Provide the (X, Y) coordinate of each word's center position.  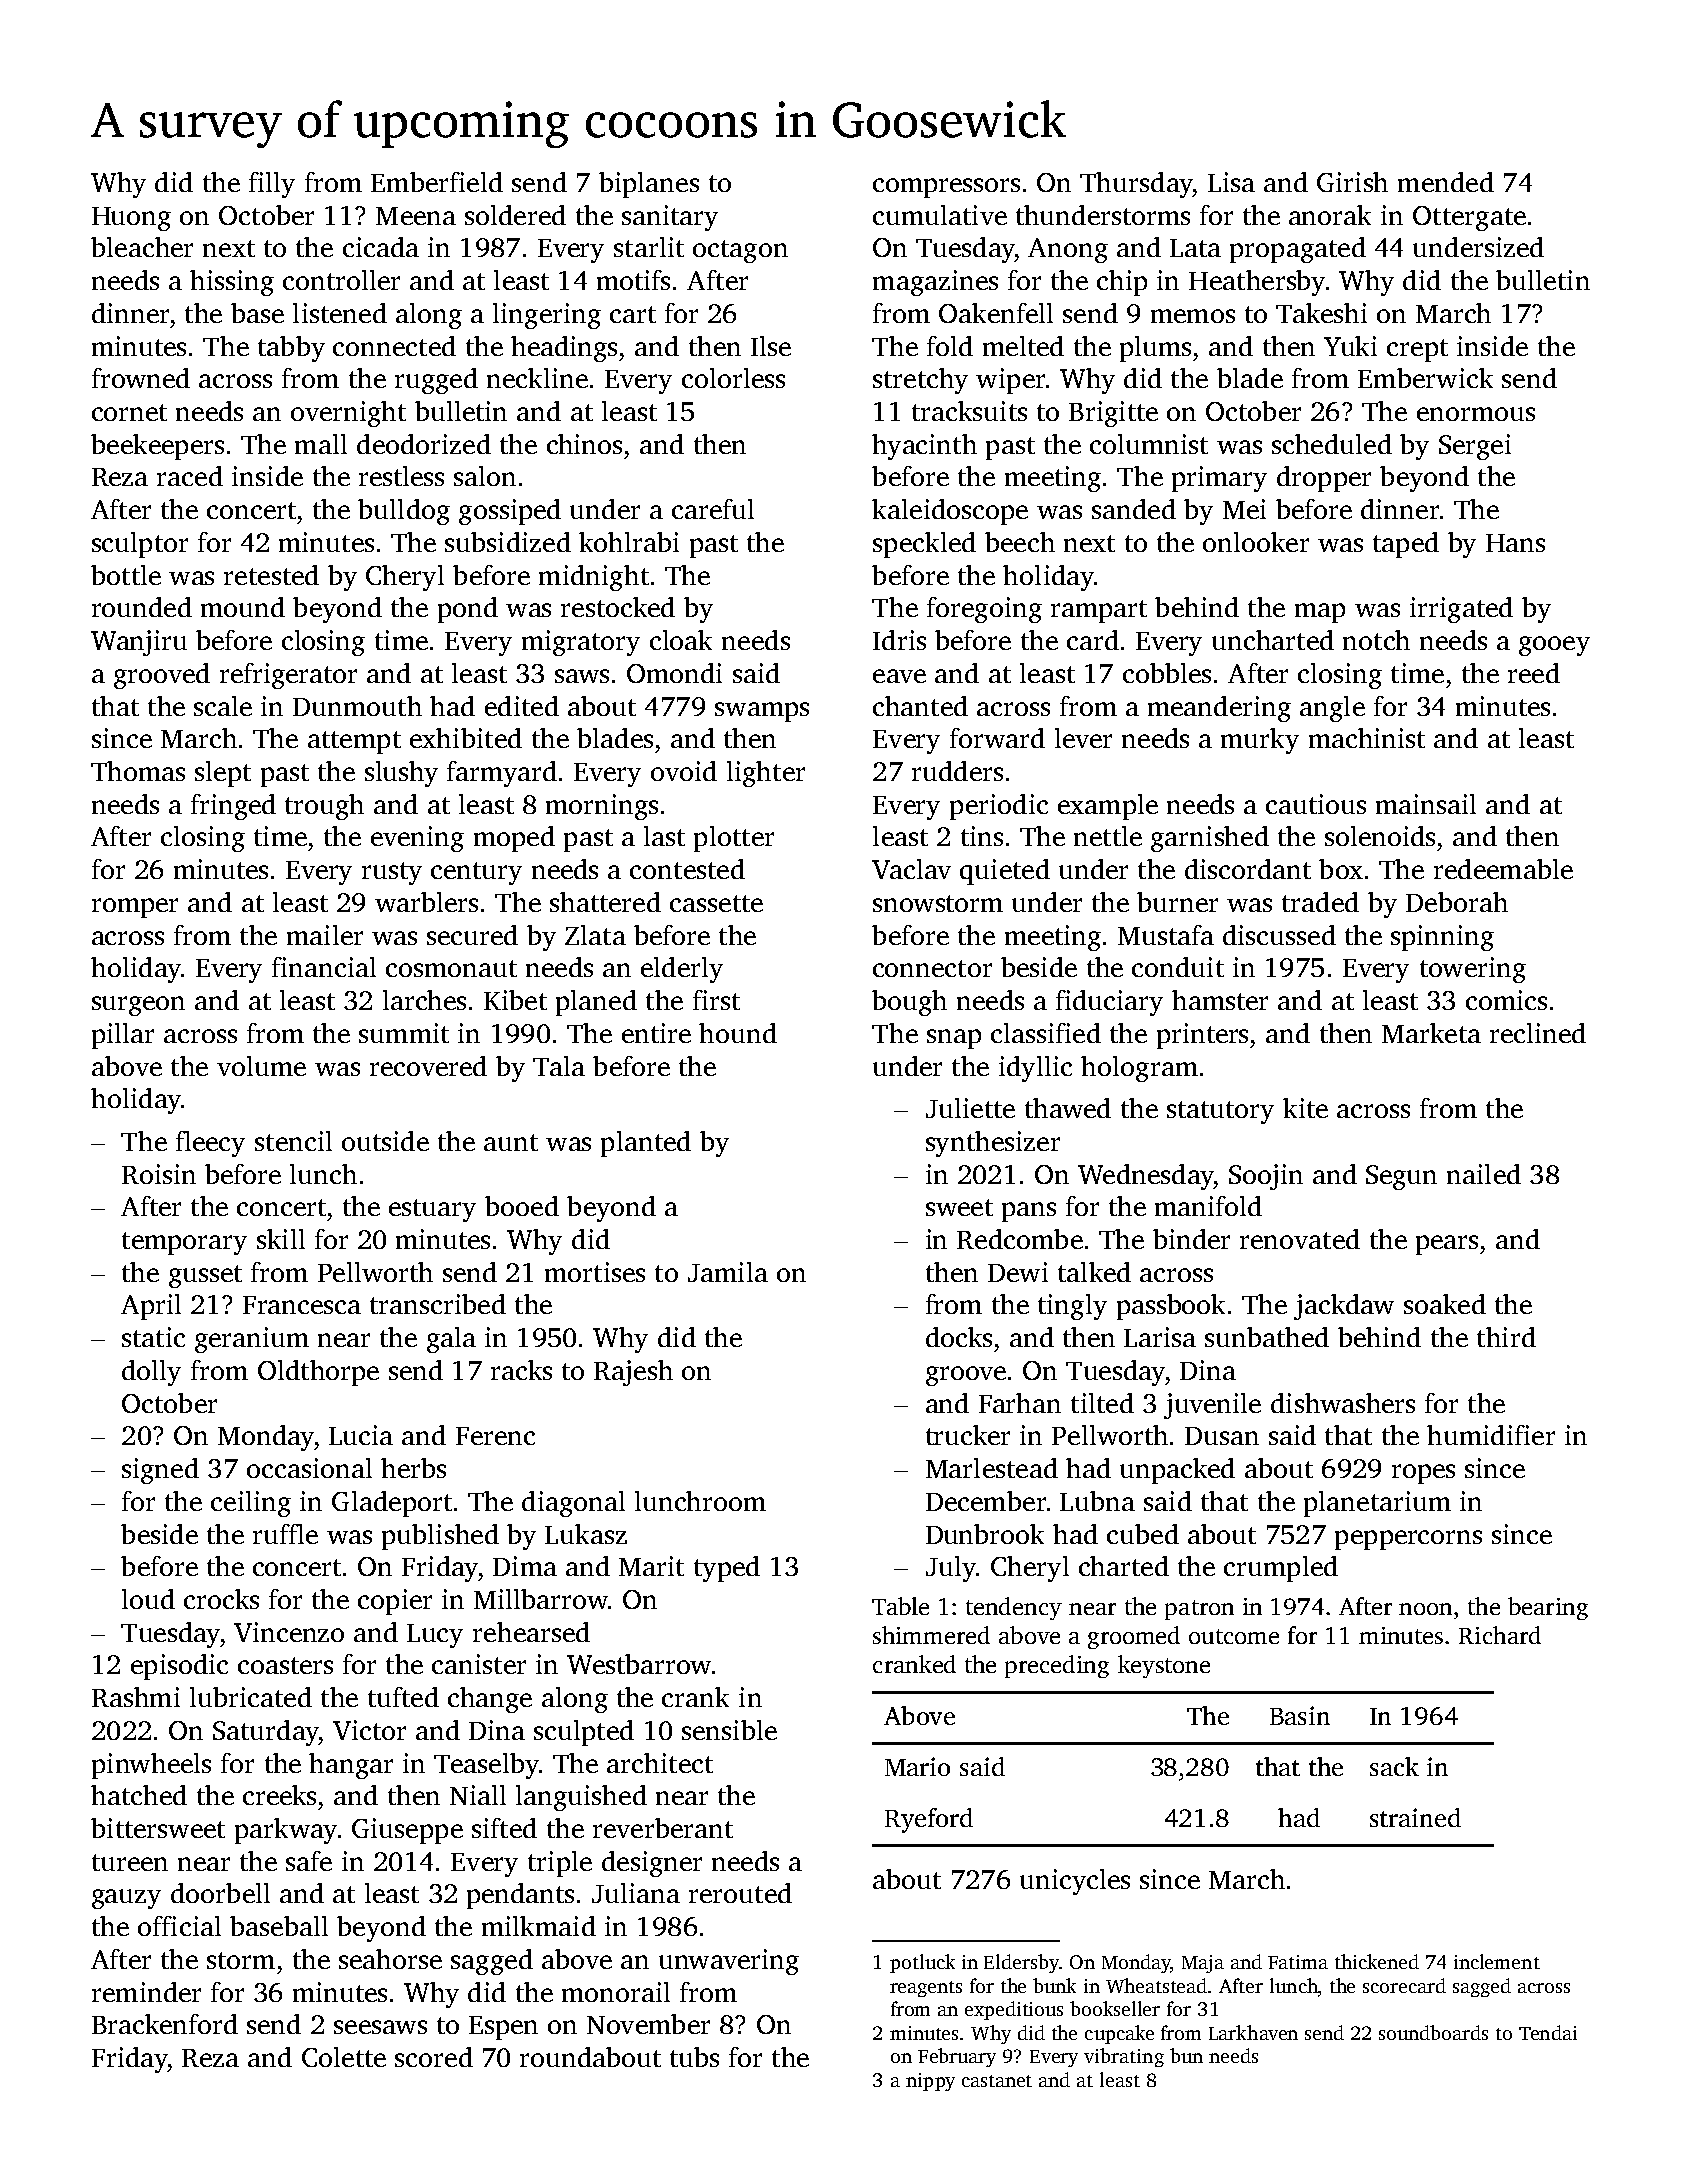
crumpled (1281, 1569)
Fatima (1298, 1962)
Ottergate (1469, 218)
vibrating (1124, 2057)
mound (243, 607)
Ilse (771, 346)
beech (1020, 542)
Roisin (159, 1174)
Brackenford (165, 2024)
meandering (1219, 709)
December (986, 1501)
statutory (1220, 1112)
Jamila (728, 1272)
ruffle (285, 1534)
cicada (381, 247)
